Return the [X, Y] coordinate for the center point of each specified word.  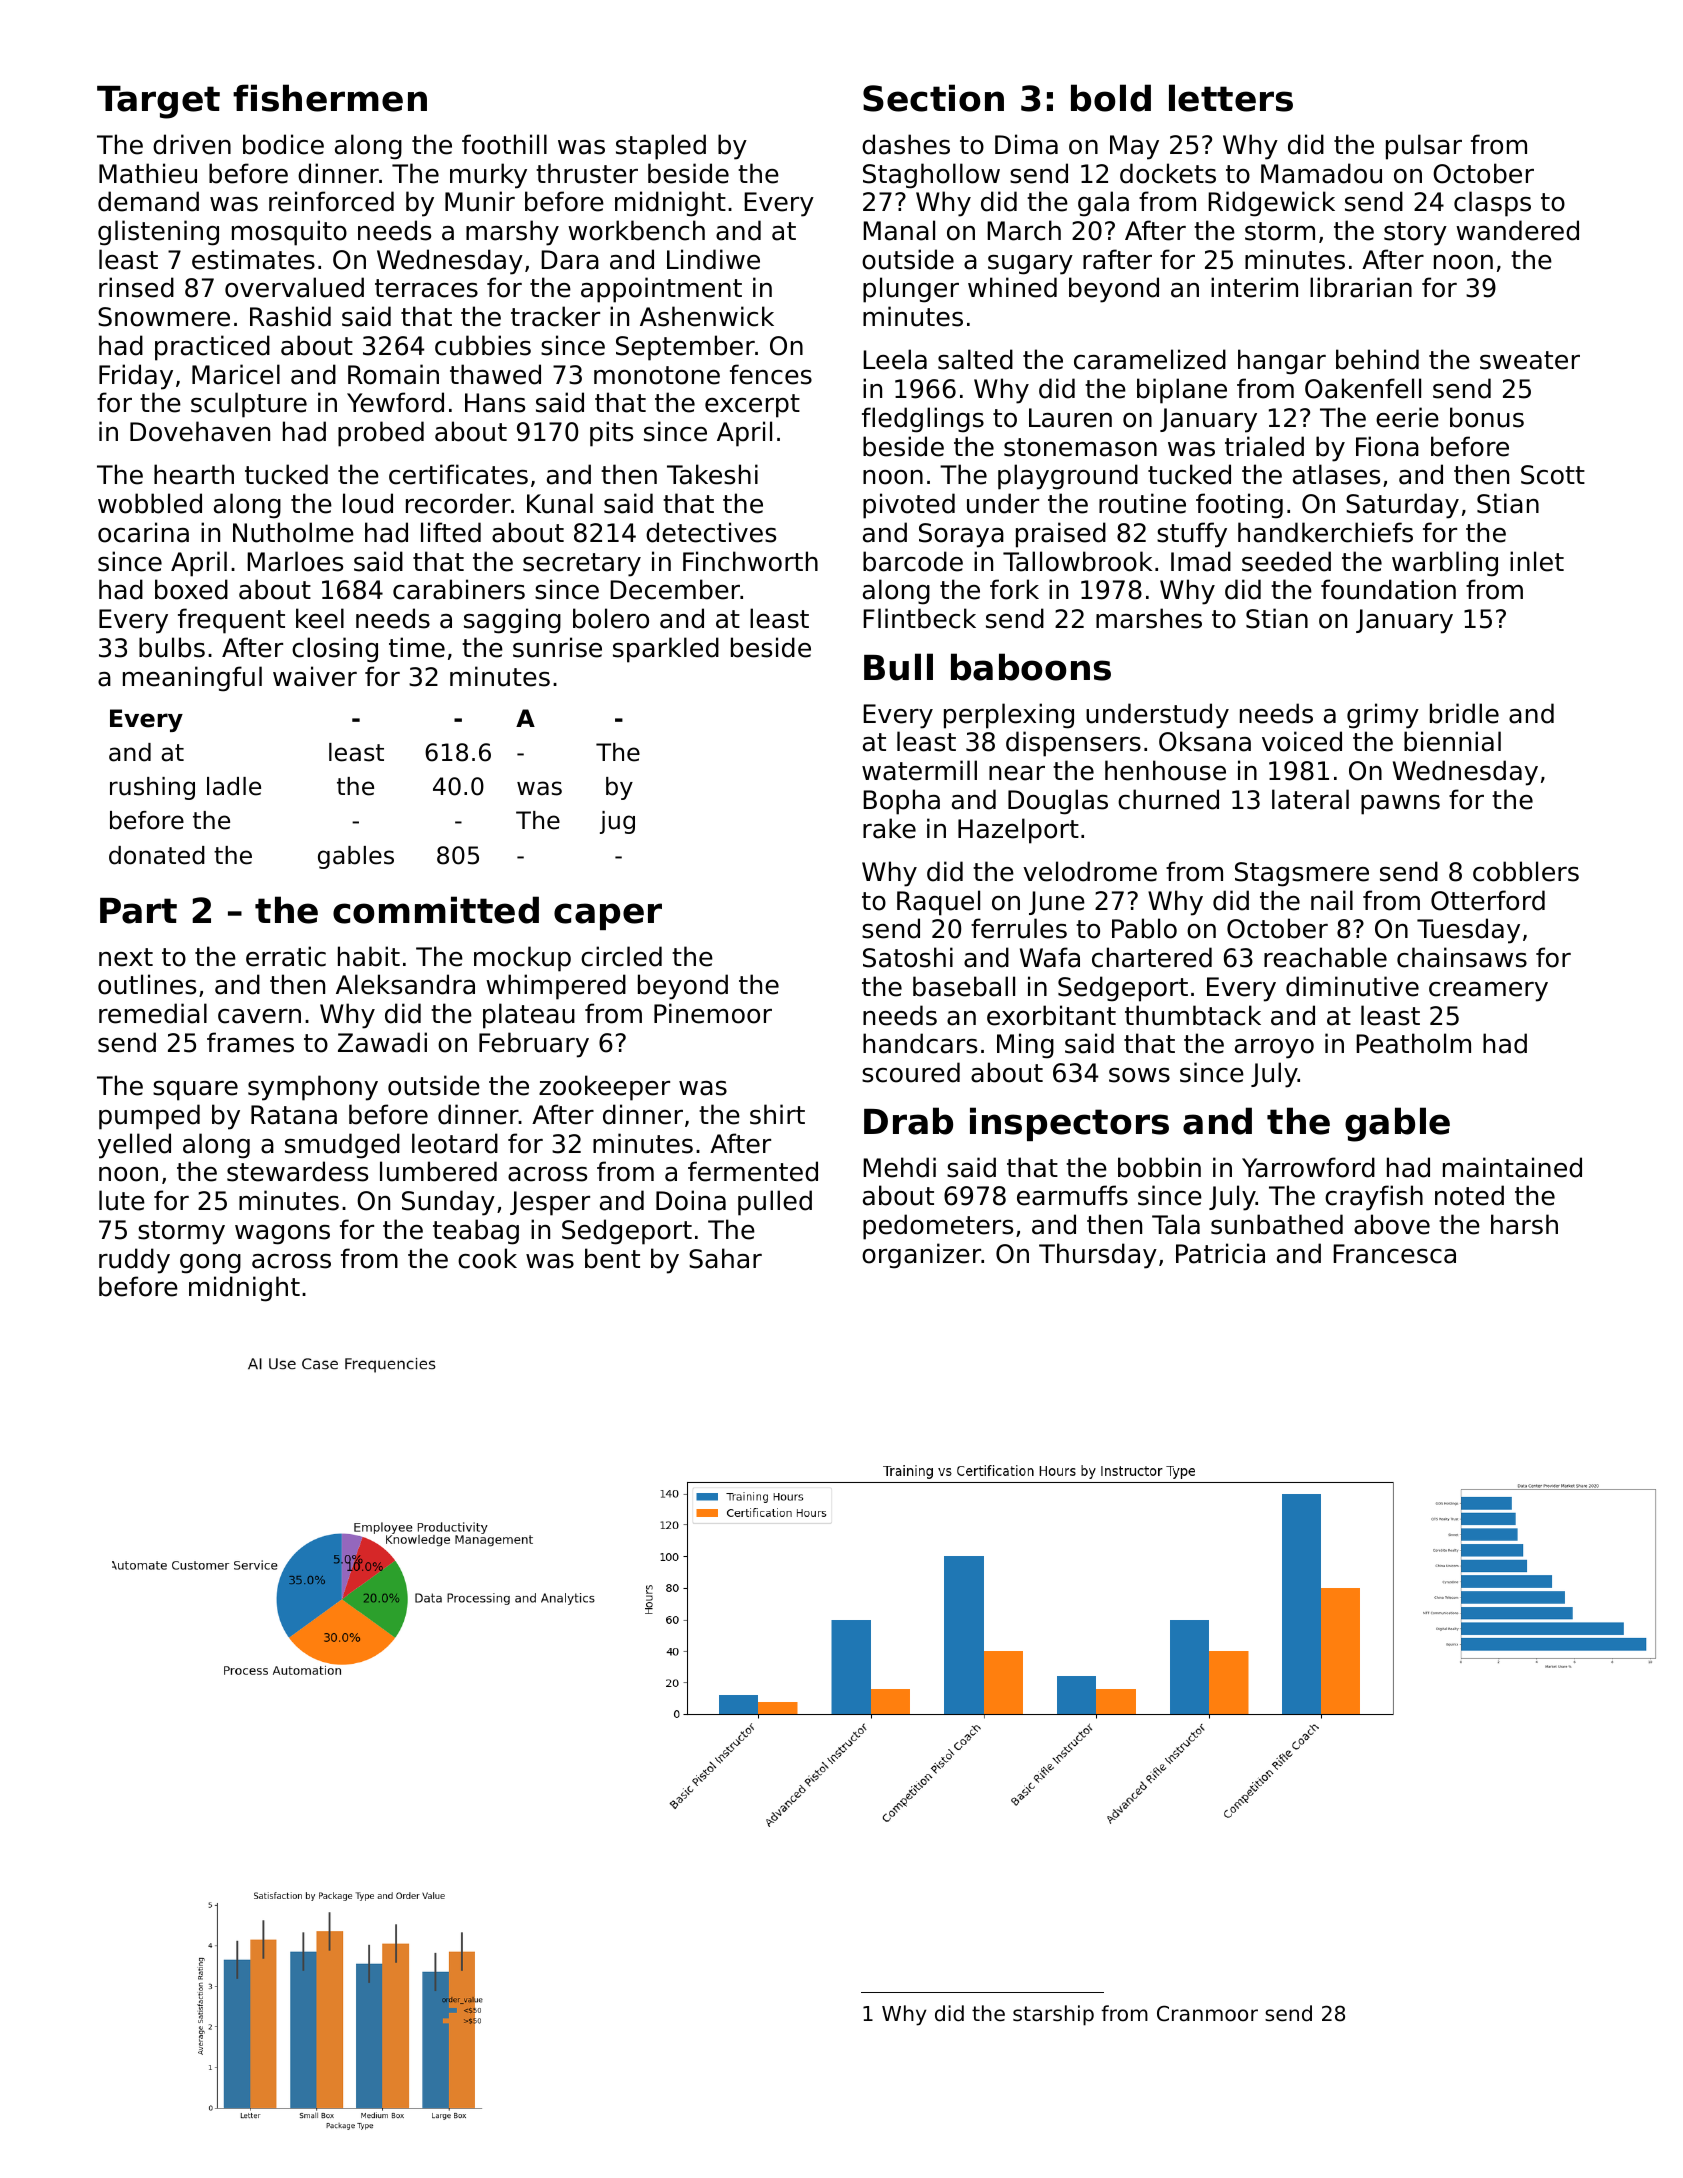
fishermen [330, 98]
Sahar [725, 1258]
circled [621, 956]
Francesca [1394, 1254]
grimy [1383, 716]
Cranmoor [1207, 2013]
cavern [259, 1016]
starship [1053, 2015]
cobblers [1526, 871]
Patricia [1220, 1253]
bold [1111, 98]
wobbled [150, 503]
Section [933, 98]
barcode [913, 561]
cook [487, 1258]
